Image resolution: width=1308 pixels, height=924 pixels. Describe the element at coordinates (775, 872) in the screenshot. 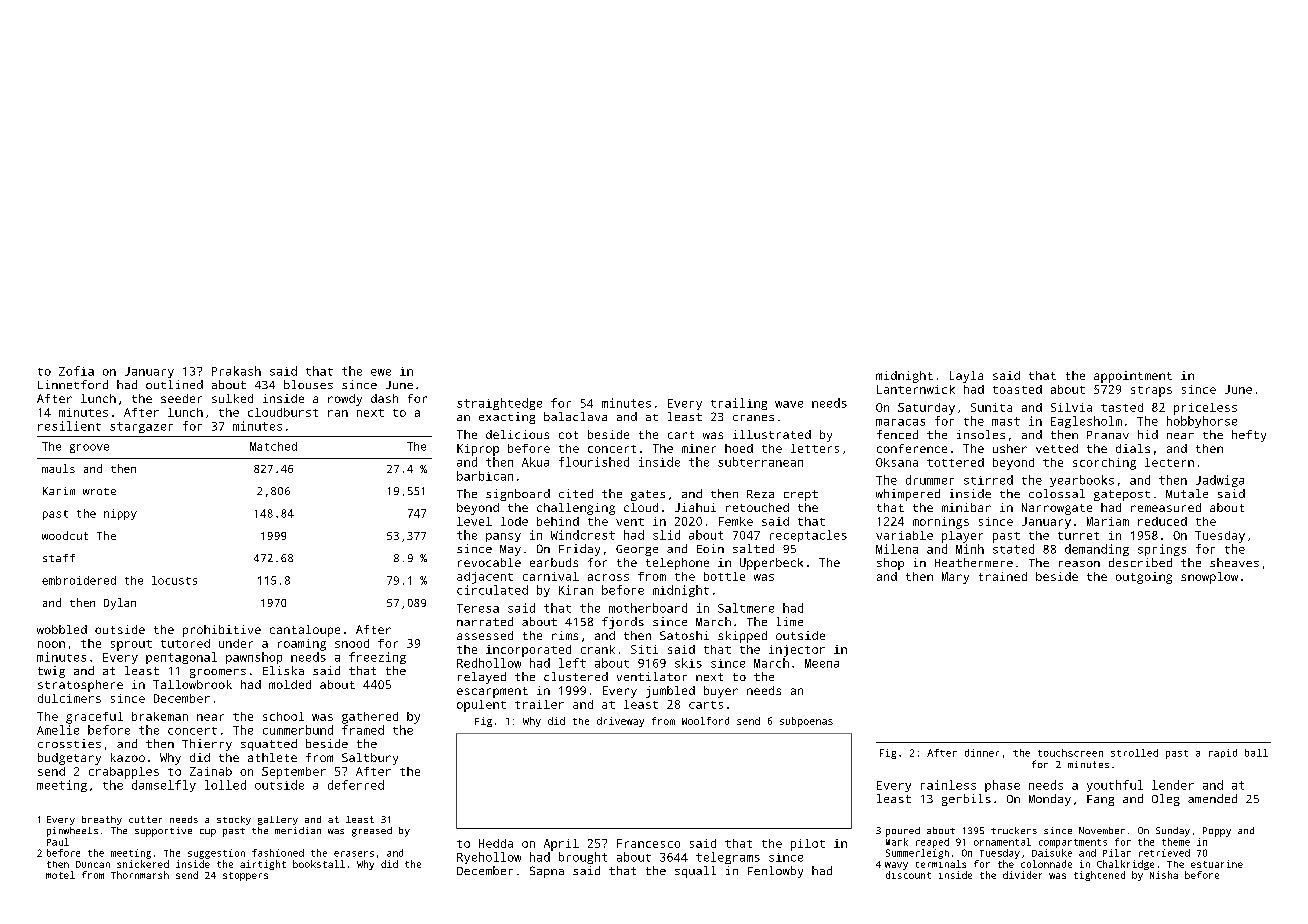

I see `Fenlowby` at that location.
